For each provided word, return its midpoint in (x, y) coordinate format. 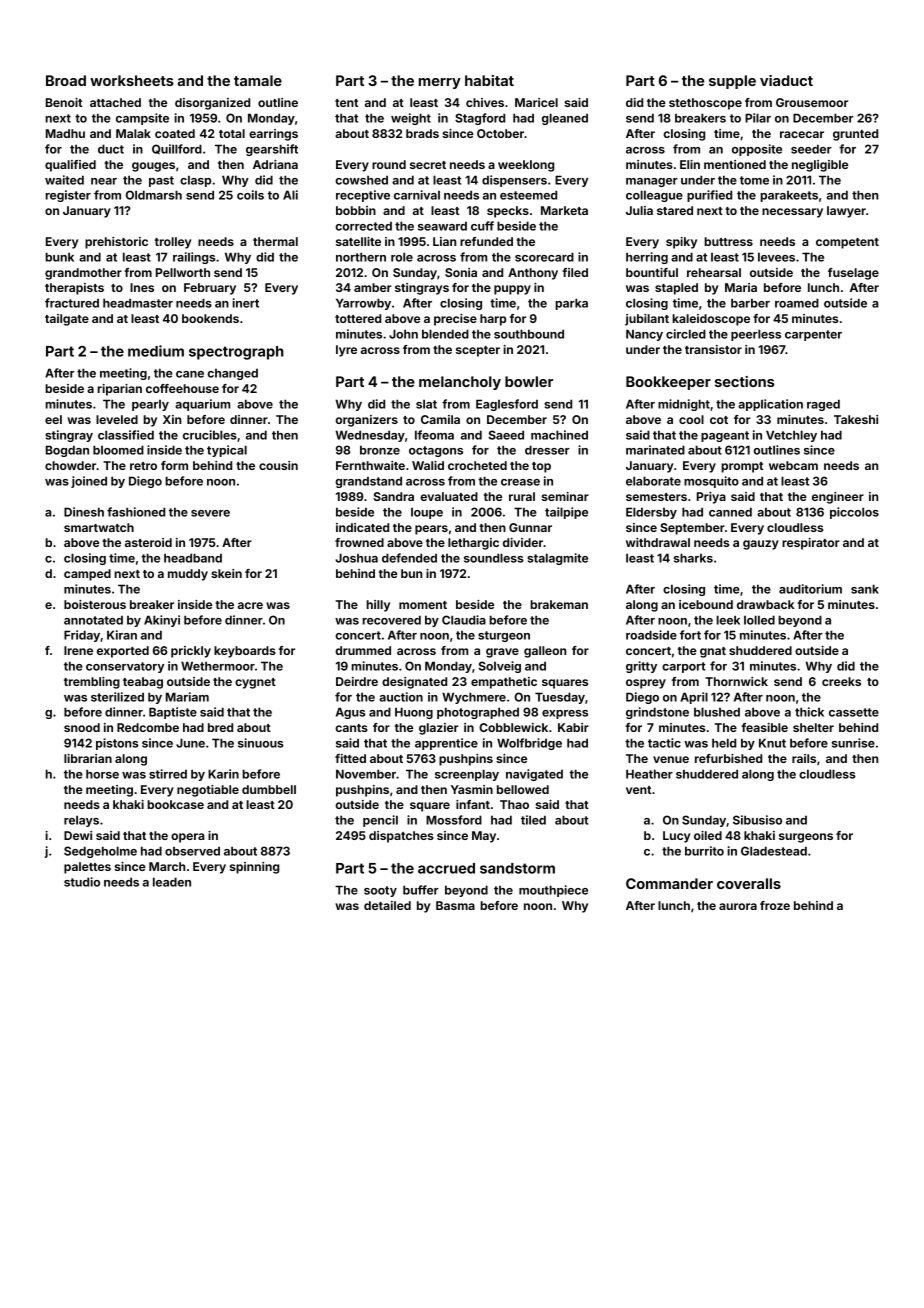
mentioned (735, 164)
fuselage (853, 274)
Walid (428, 465)
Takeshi (856, 419)
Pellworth (183, 272)
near (104, 181)
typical (227, 451)
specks (508, 212)
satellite (358, 241)
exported (123, 652)
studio (82, 882)
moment (423, 605)
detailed (387, 905)
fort (690, 635)
